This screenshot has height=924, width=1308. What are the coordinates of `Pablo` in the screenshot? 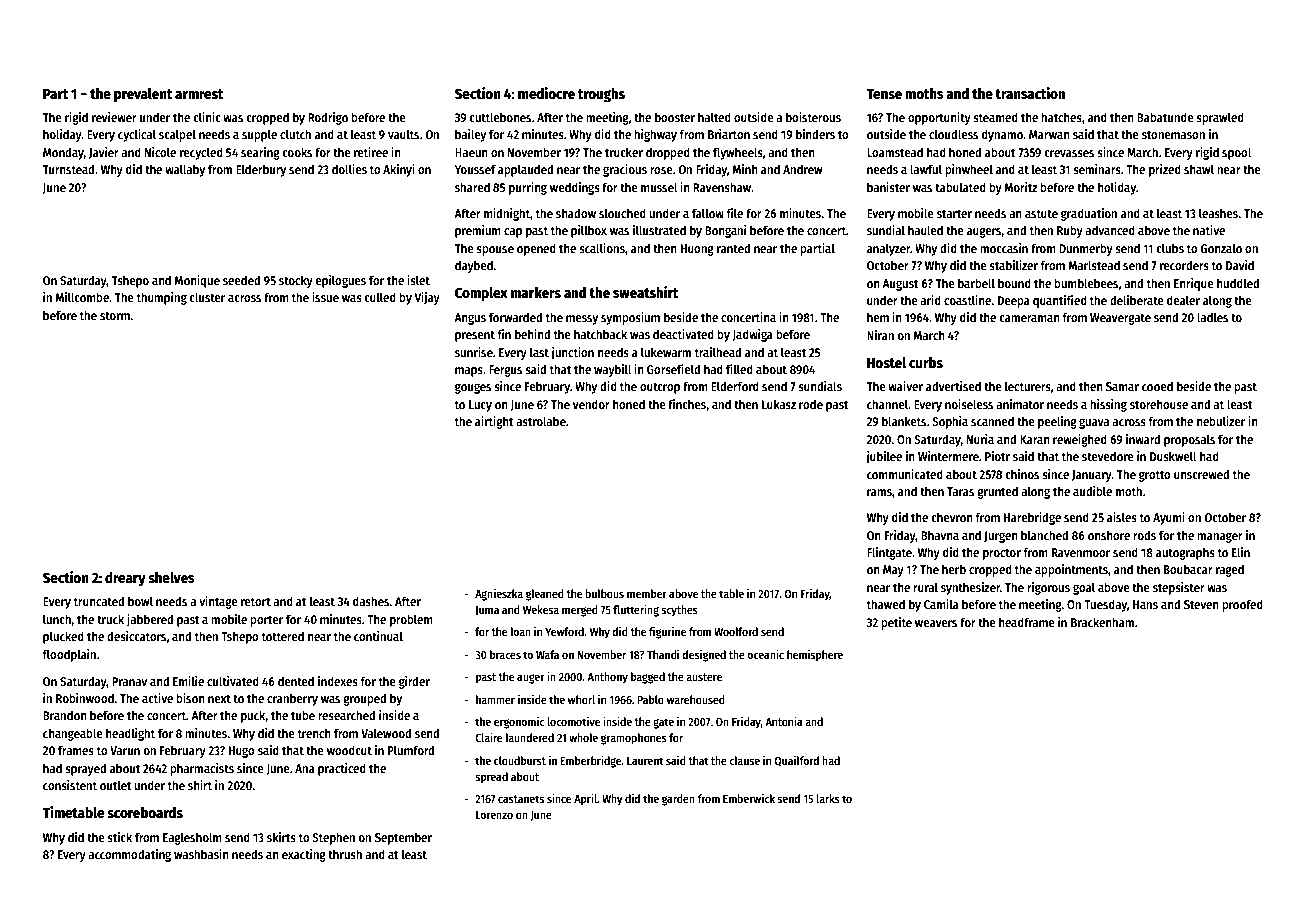 It's located at (650, 699).
